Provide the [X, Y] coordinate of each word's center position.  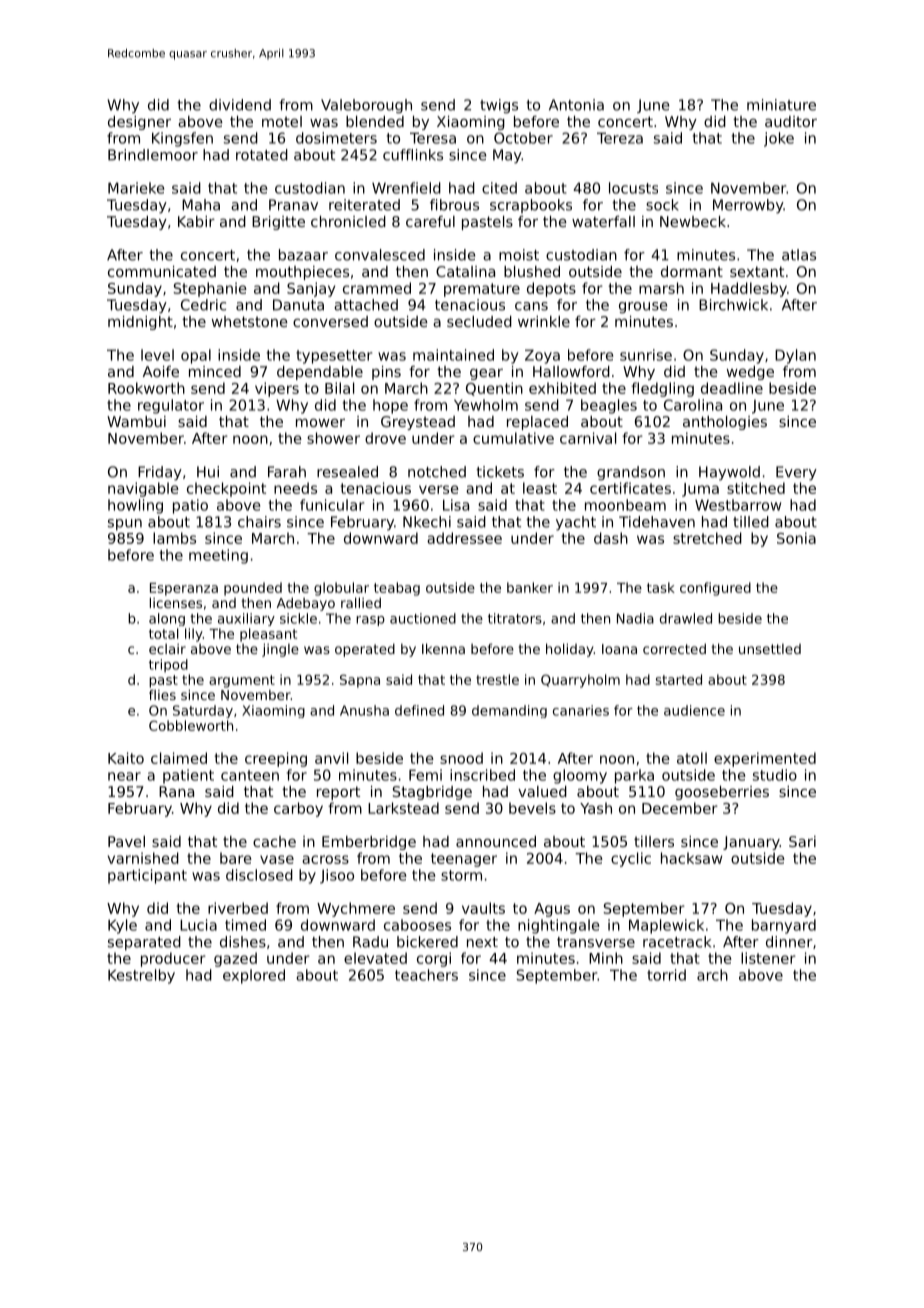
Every [796, 473]
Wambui [136, 421]
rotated [262, 155]
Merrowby [748, 206]
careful [430, 221]
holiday [570, 650]
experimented [765, 759]
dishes [243, 942]
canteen [250, 775]
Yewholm [486, 405]
